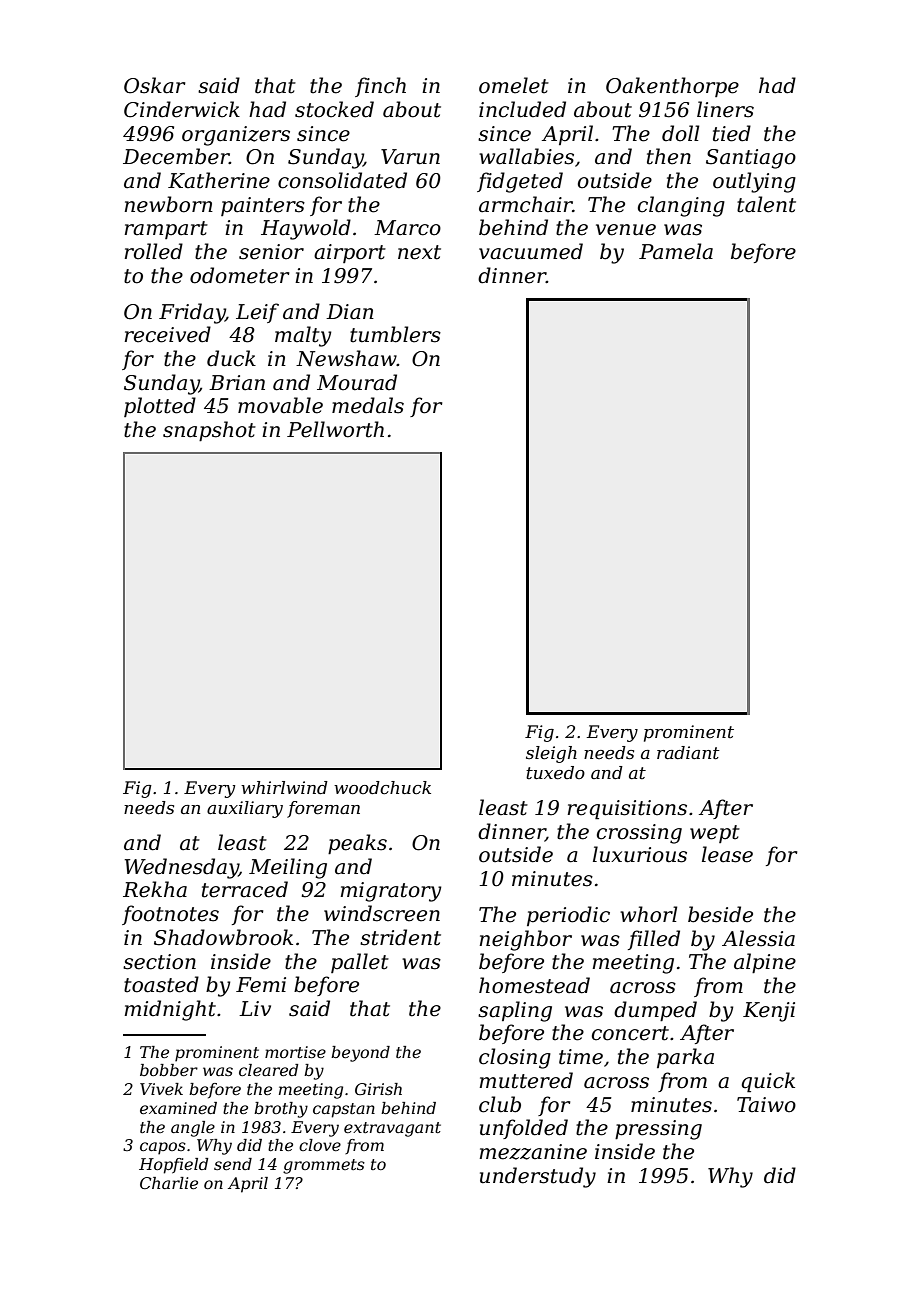  I want to click on sapling, so click(515, 1011).
